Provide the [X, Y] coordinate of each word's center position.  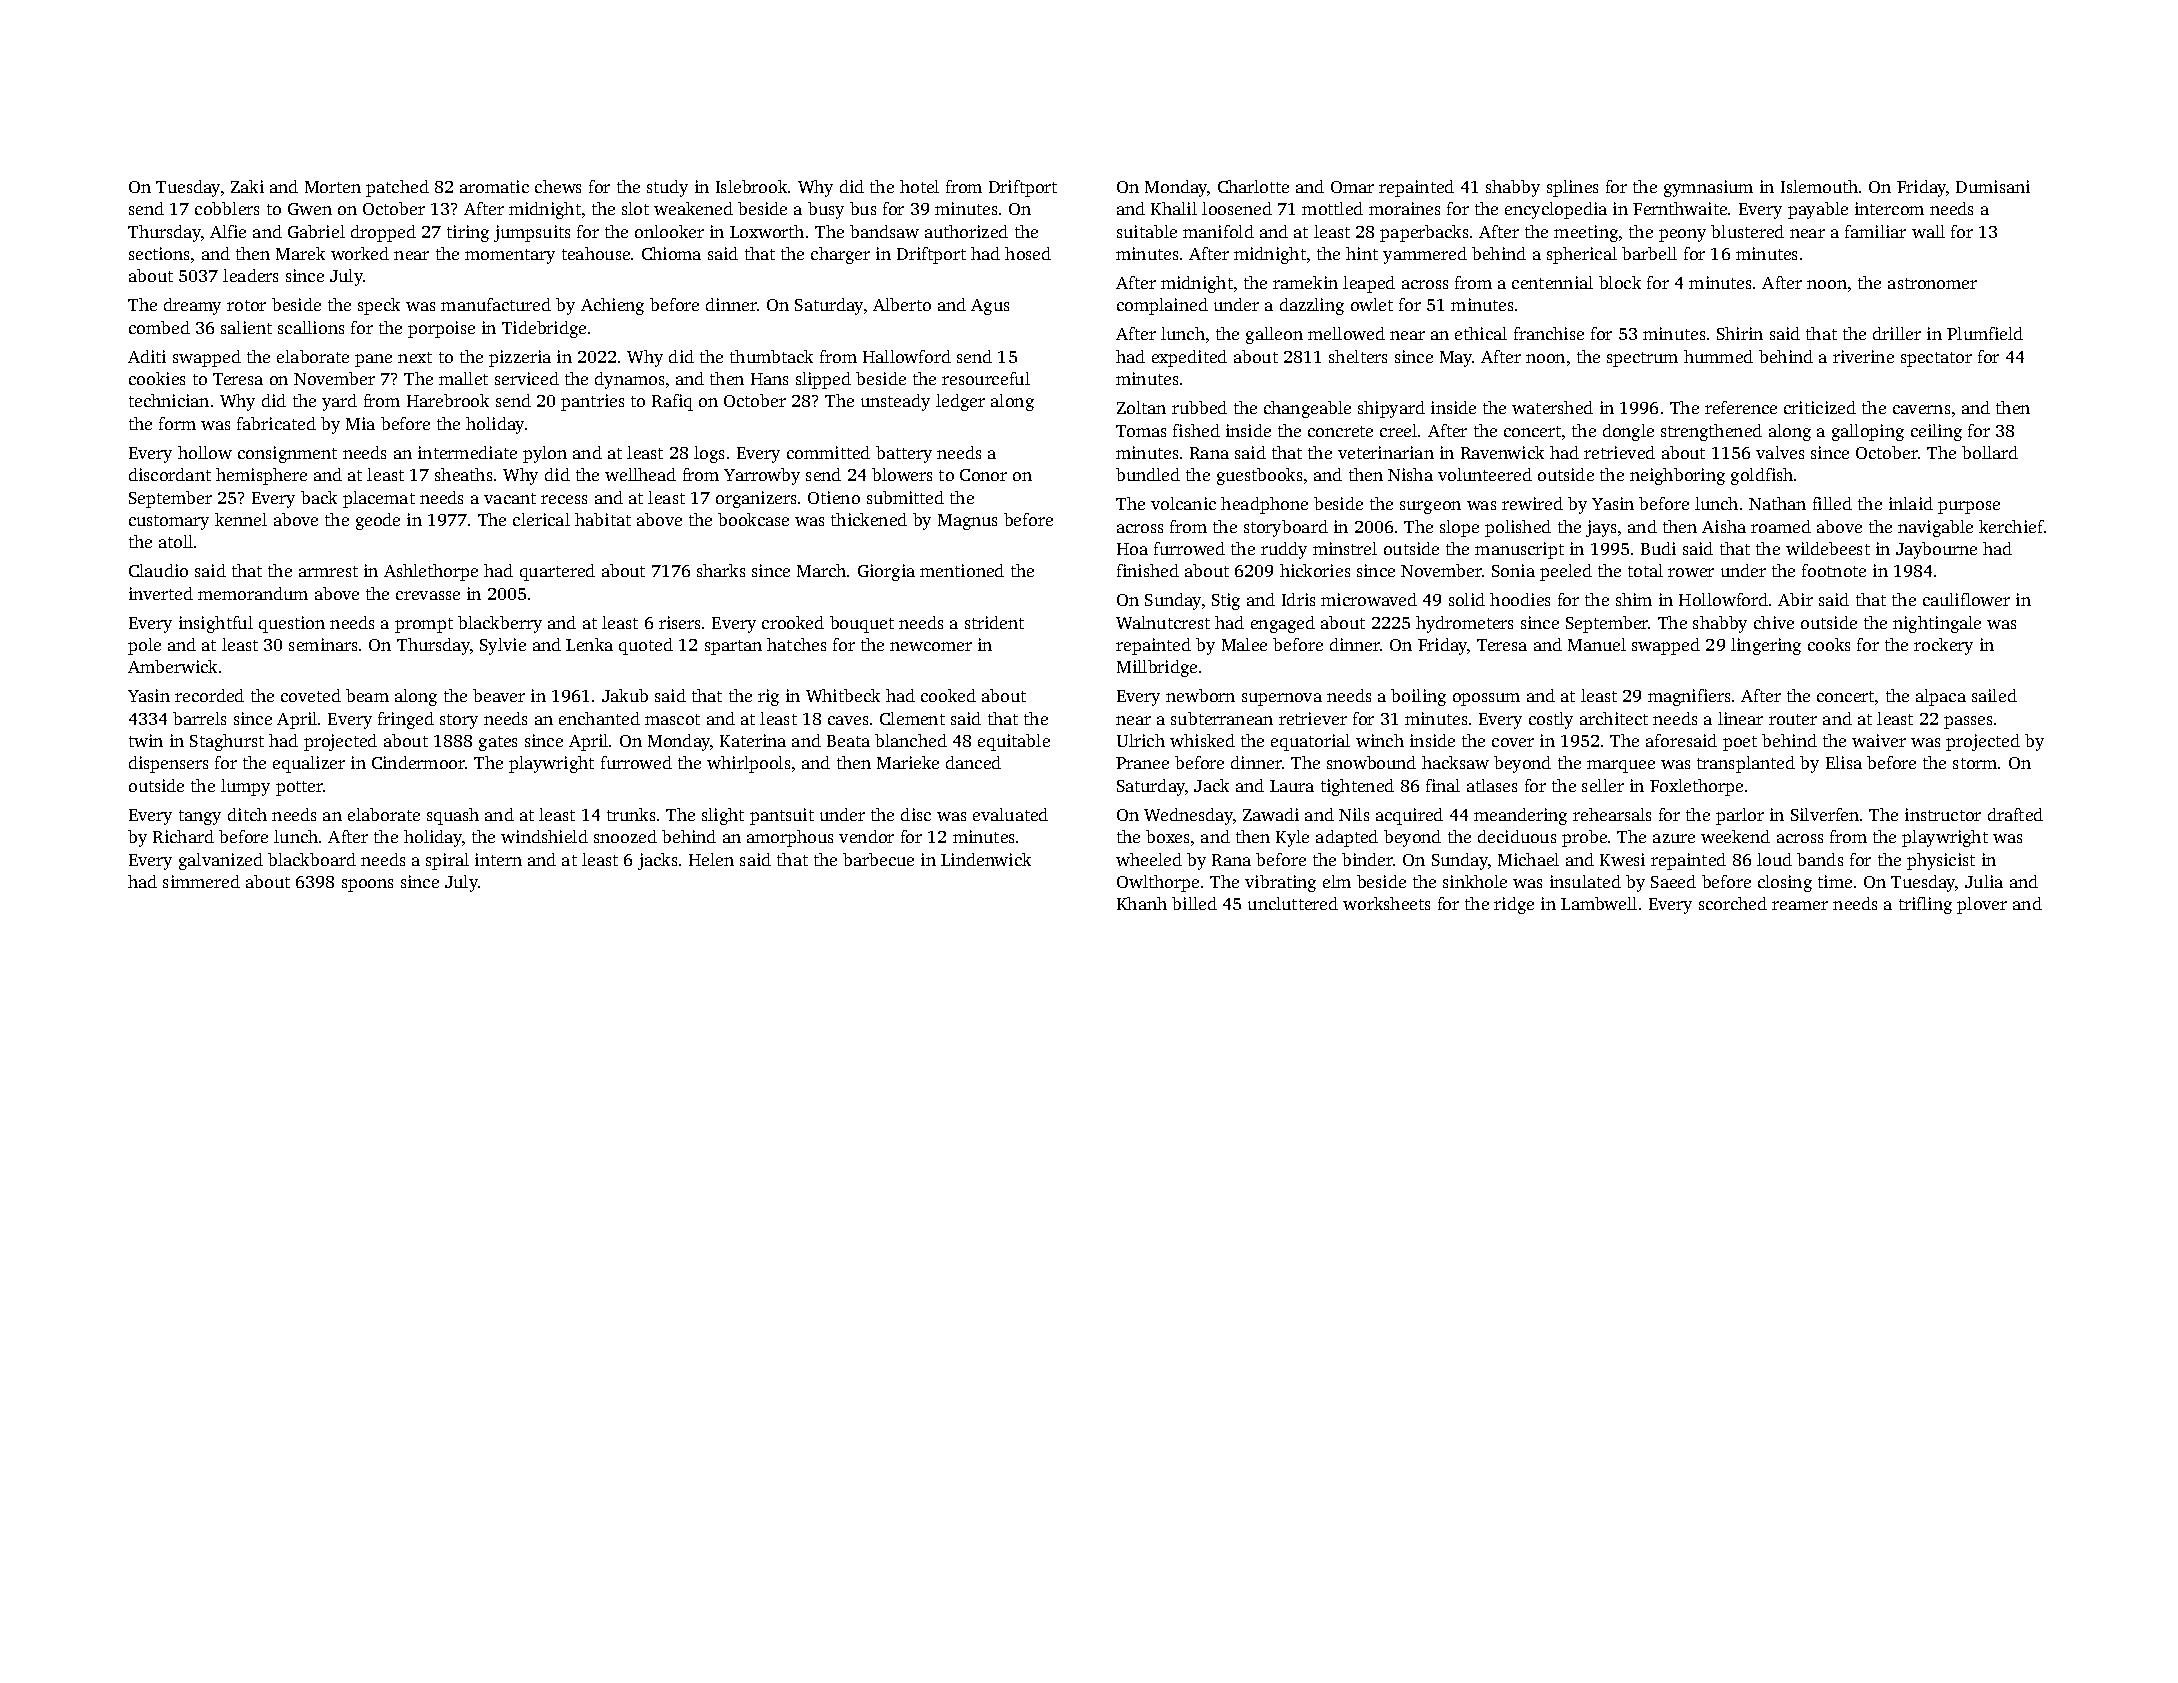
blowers [902, 474]
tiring [468, 233]
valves [1780, 452]
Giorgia [886, 572]
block [1620, 282]
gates [498, 743]
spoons [367, 885]
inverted [161, 593]
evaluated [1010, 814]
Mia [360, 423]
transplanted [1746, 764]
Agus [990, 307]
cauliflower [1966, 599]
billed [1194, 903]
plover [1982, 905]
